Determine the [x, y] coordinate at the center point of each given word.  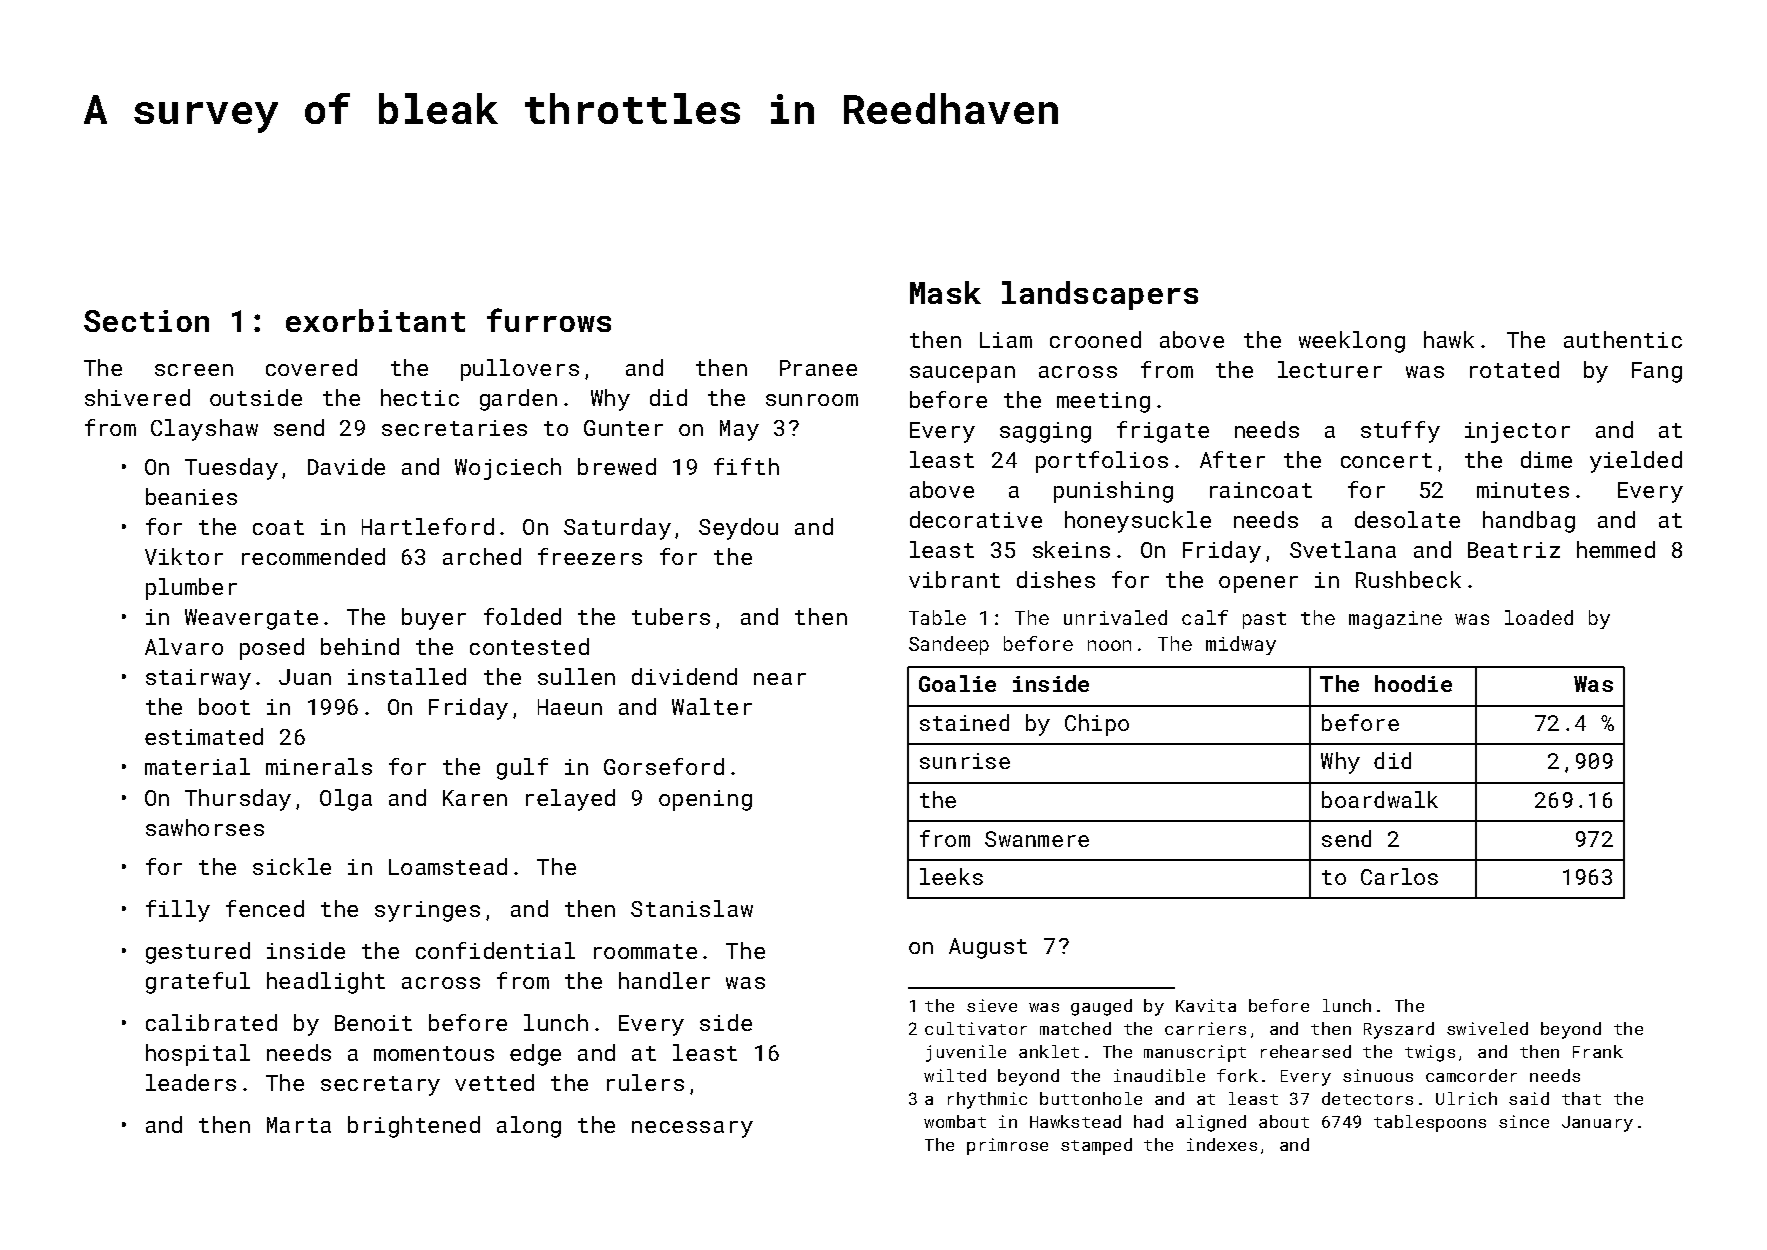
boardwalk [1380, 799]
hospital [198, 1055]
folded [522, 616]
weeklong [1352, 342]
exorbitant [375, 320]
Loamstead [448, 866]
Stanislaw [692, 908]
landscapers [1100, 295]
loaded [1539, 617]
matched [1075, 1028]
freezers [590, 556]
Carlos [1399, 876]
